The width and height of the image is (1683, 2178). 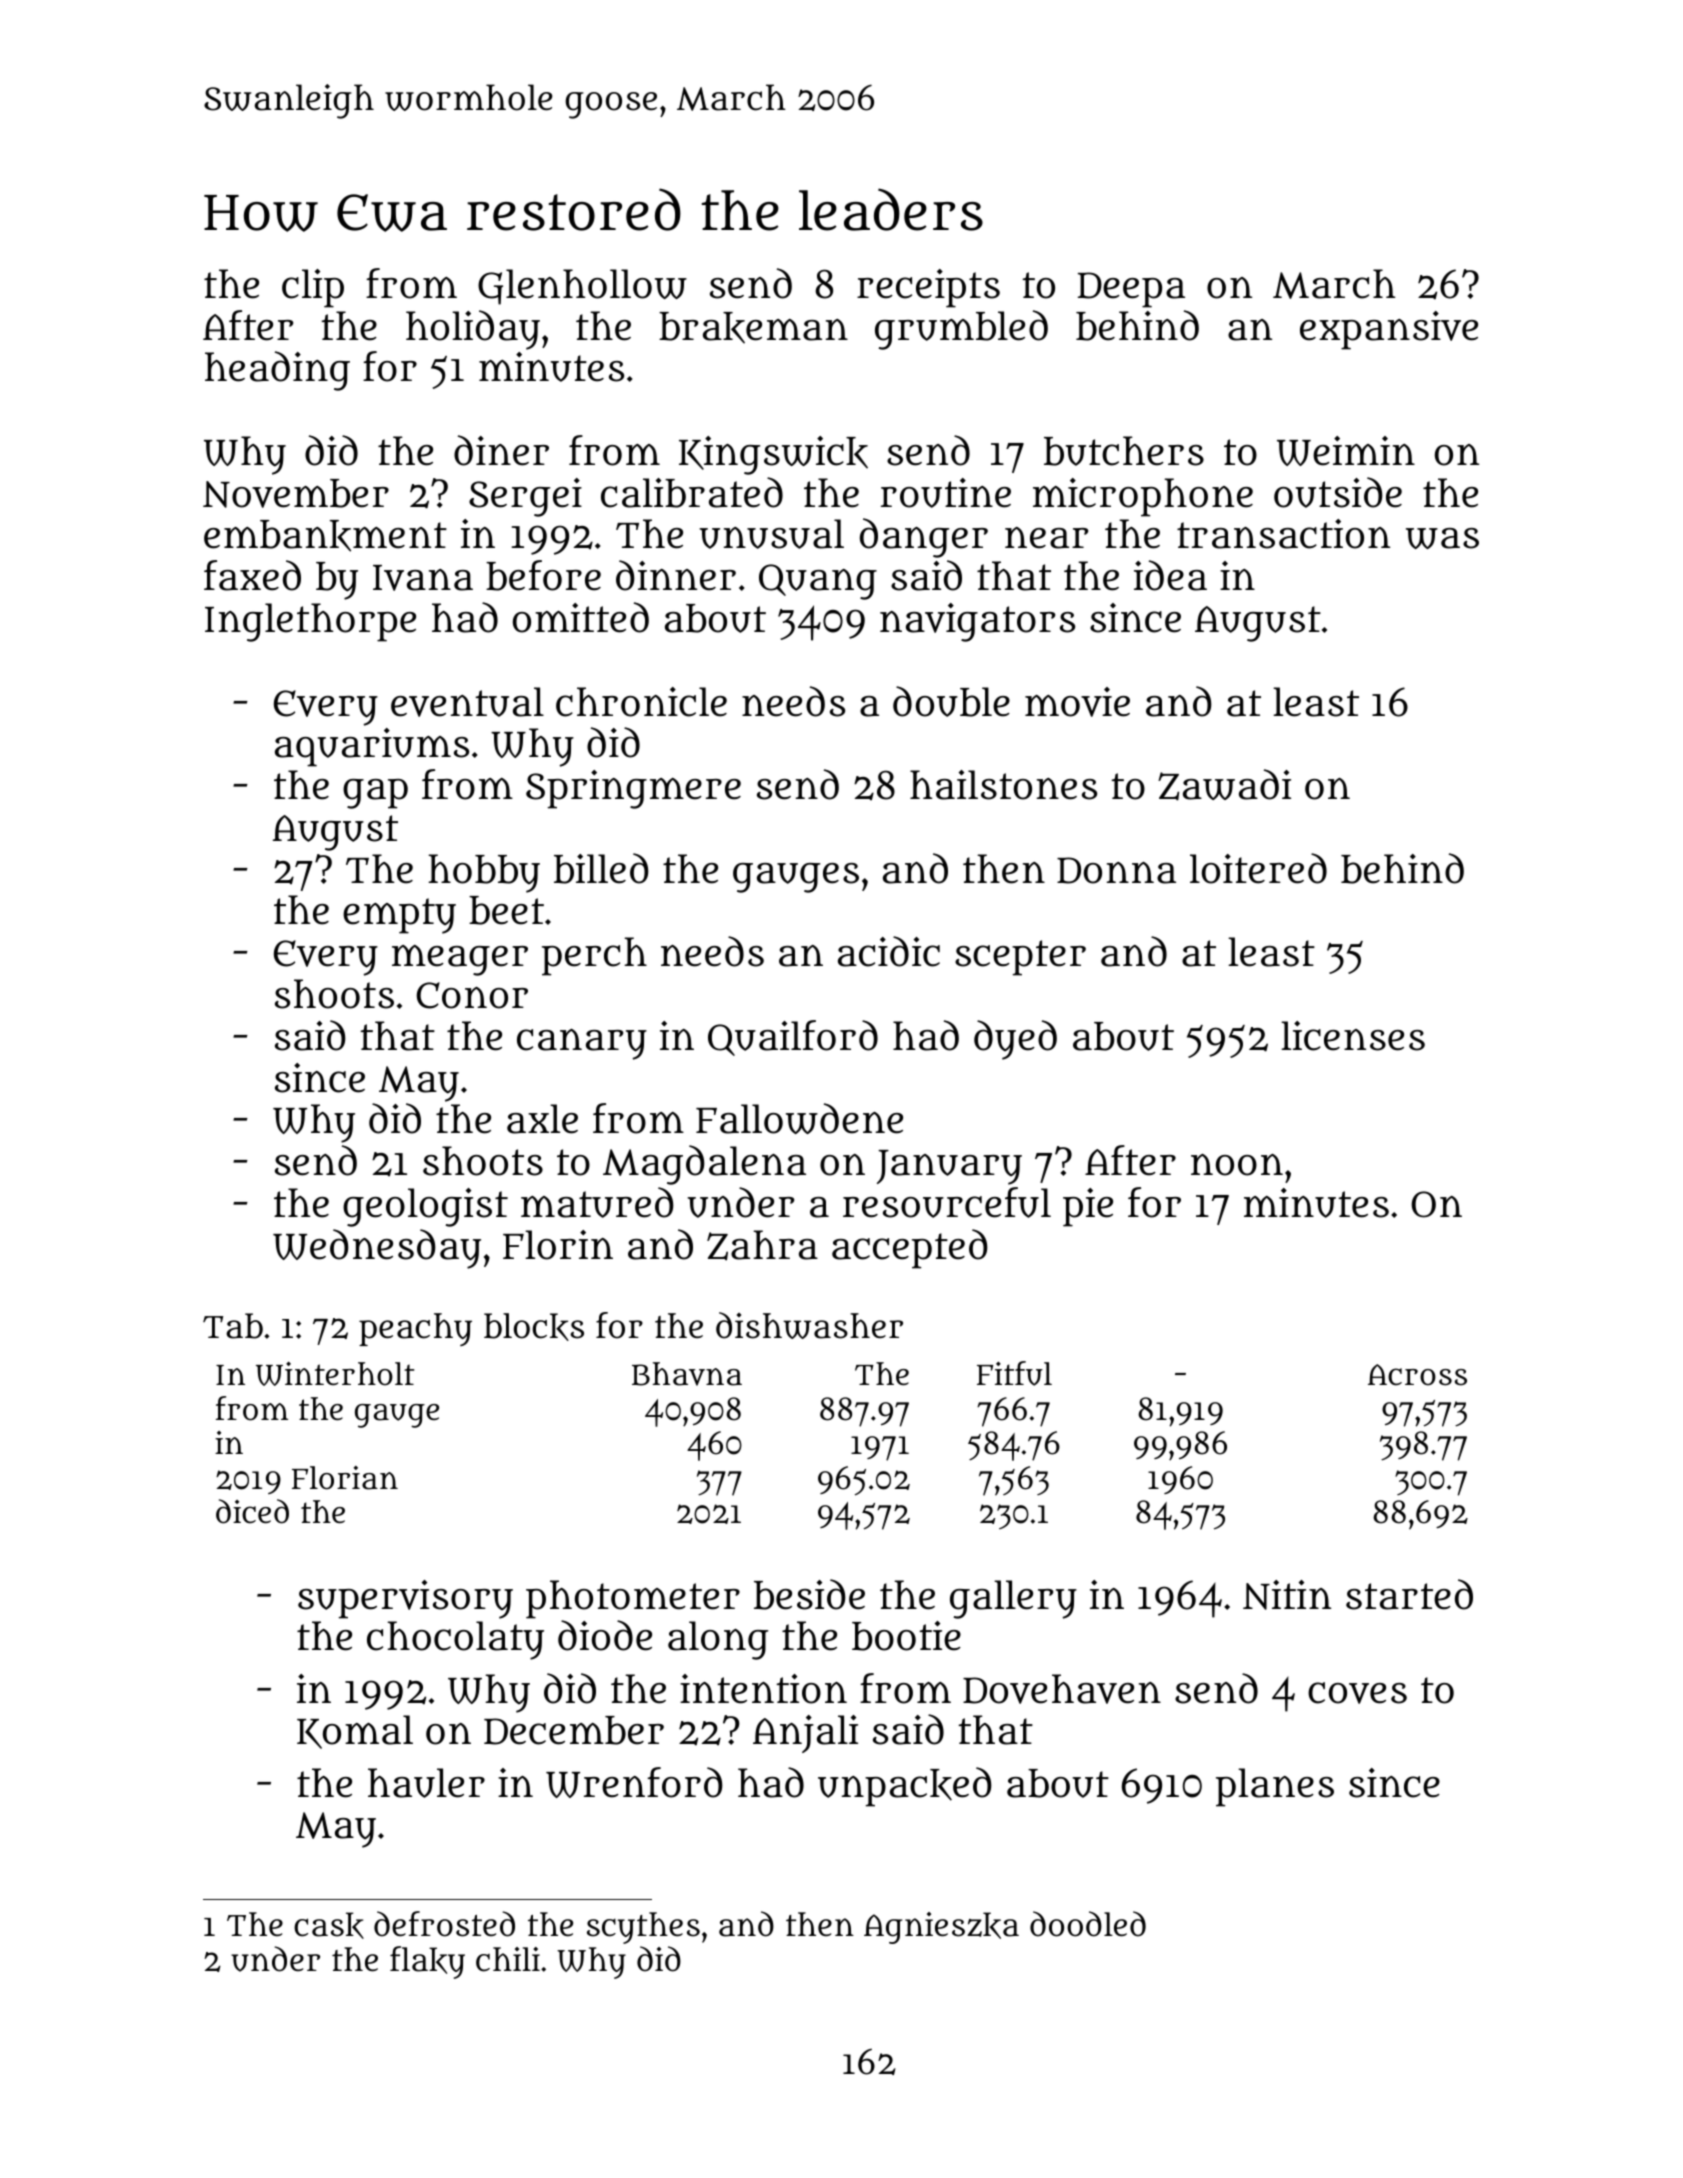 What do you see at coordinates (1088, 1924) in the image?
I see `doodled` at bounding box center [1088, 1924].
